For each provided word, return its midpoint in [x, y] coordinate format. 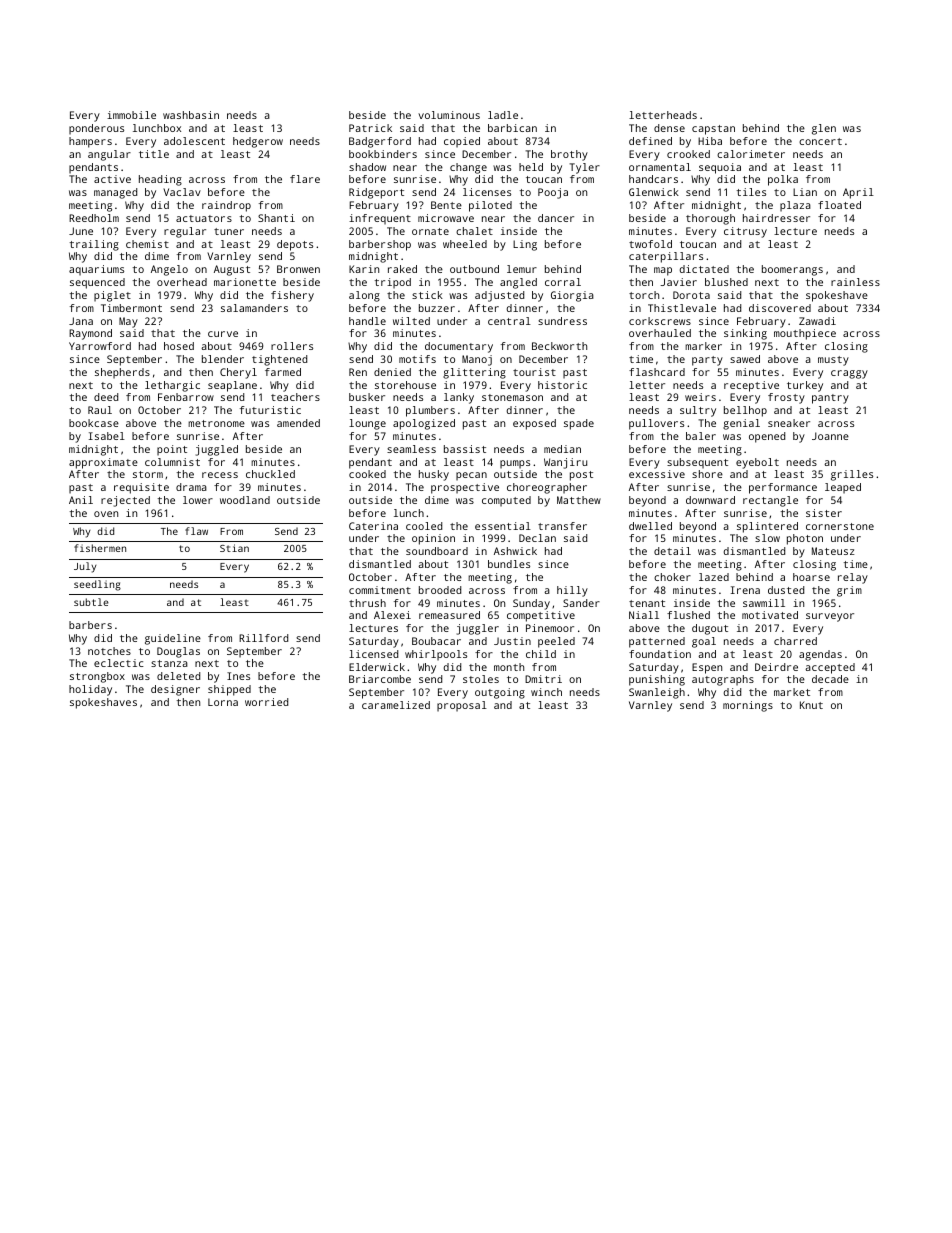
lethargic [172, 386]
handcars [653, 179]
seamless [411, 449]
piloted [490, 206]
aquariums [96, 270]
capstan [713, 130]
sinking [745, 334]
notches [109, 651]
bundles [509, 564]
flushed [688, 615]
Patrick [370, 128]
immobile [131, 115]
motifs [417, 359]
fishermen [100, 548]
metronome [216, 423]
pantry [830, 399]
